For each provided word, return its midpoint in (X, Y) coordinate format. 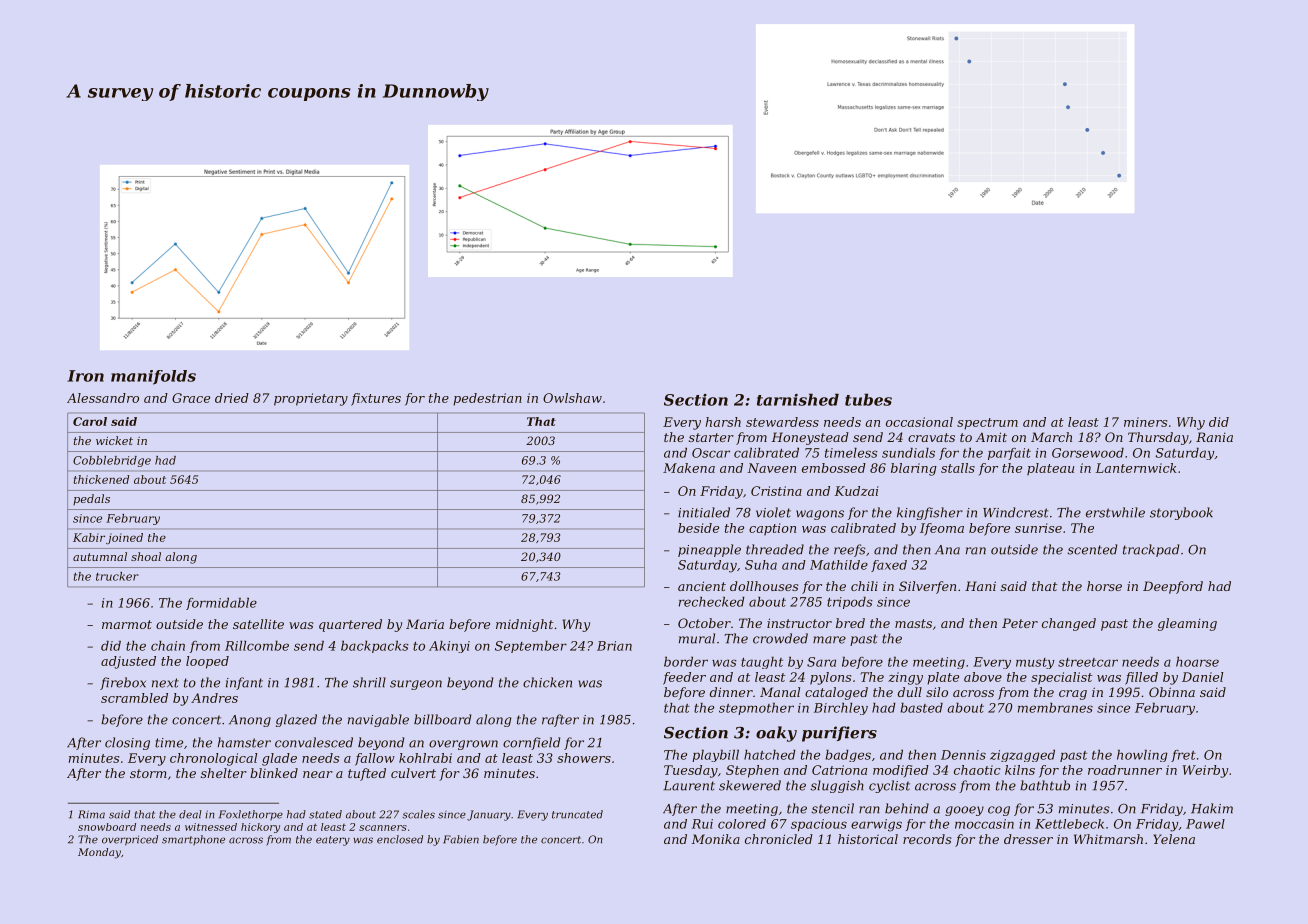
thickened (101, 479)
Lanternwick (1136, 468)
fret (1183, 756)
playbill (715, 756)
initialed (704, 512)
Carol (90, 421)
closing (127, 743)
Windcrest (1016, 512)
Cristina (776, 491)
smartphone (193, 840)
